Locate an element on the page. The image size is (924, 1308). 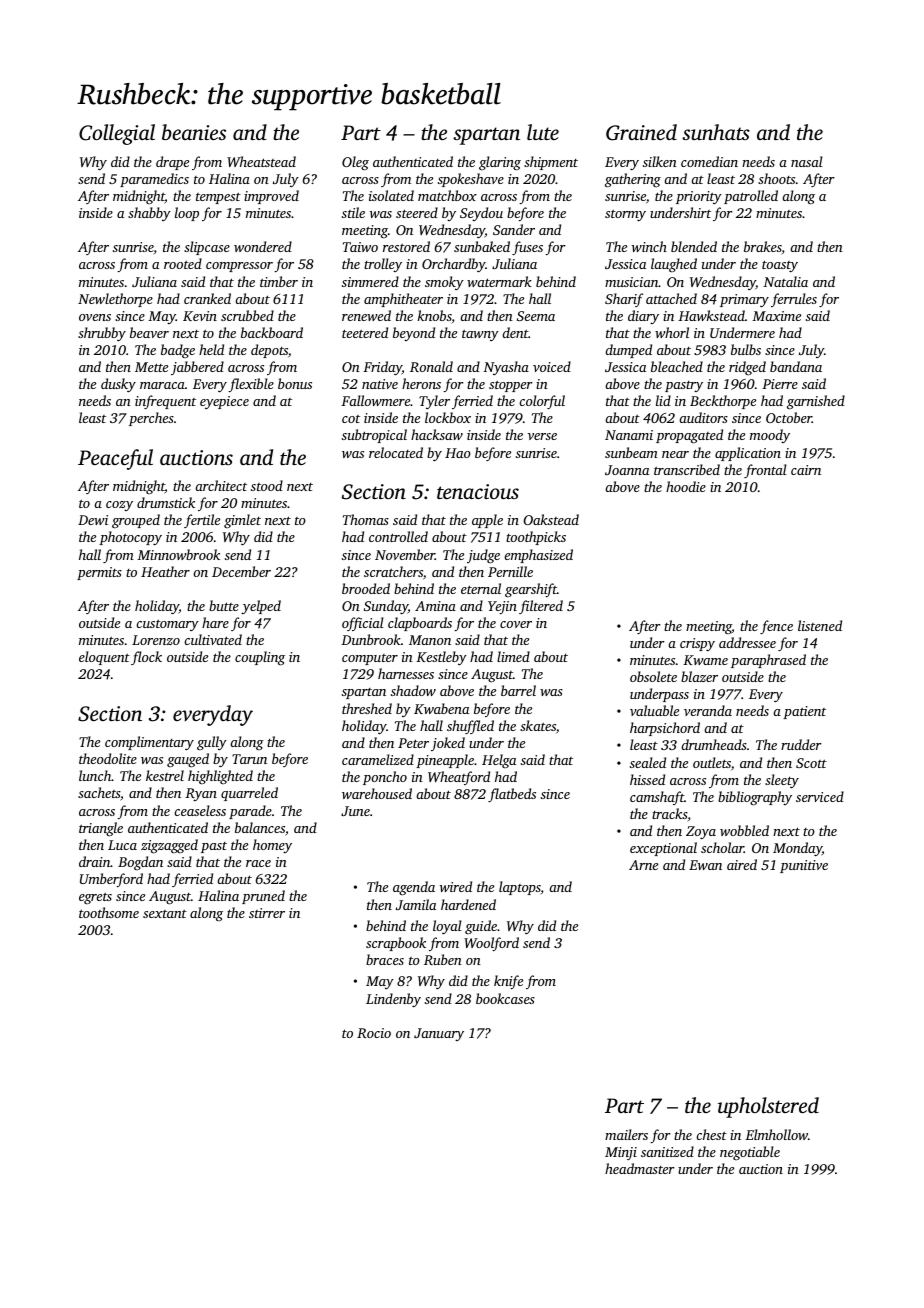
Helga is located at coordinates (499, 761).
